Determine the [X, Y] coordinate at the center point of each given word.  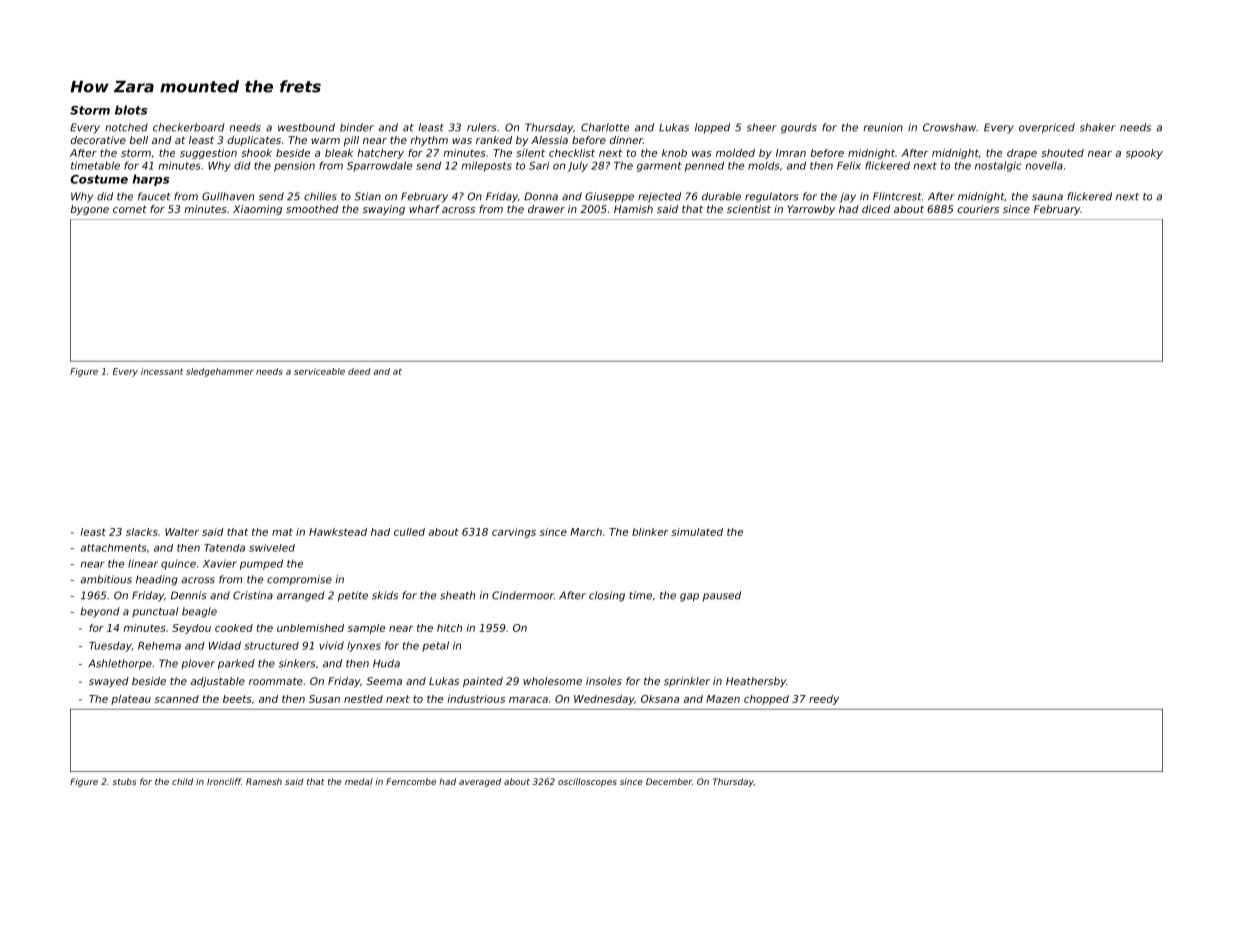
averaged [480, 782]
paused [722, 596]
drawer [546, 209]
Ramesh [264, 781]
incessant [162, 371]
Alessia [549, 140]
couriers [978, 209]
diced [876, 209]
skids [385, 595]
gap [689, 597]
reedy [824, 700]
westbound [306, 127]
